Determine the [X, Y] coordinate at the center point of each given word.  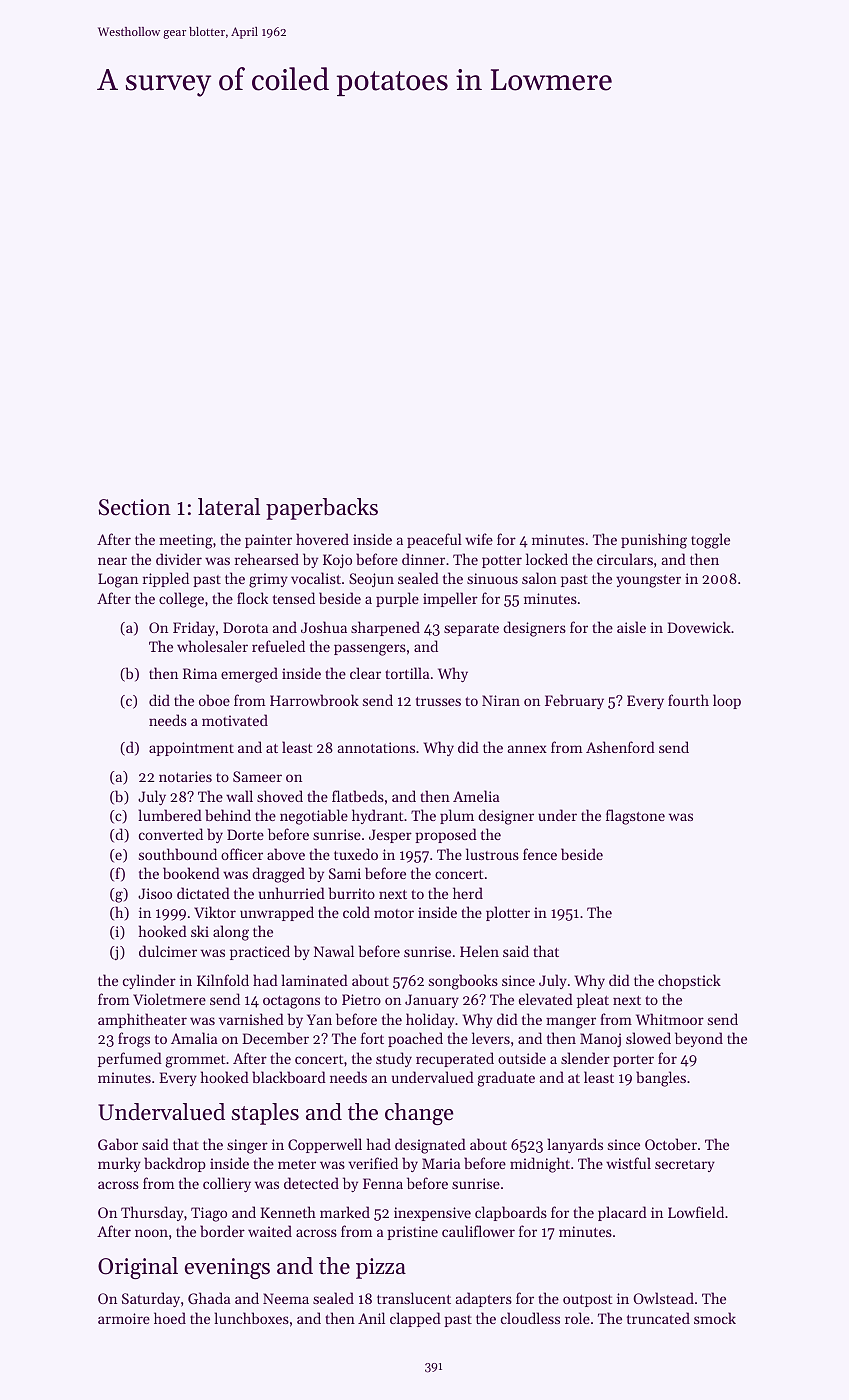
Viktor [215, 912]
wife [479, 539]
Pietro [361, 999]
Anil [371, 1318]
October [671, 1144]
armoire [124, 1318]
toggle [710, 541]
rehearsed [267, 559]
